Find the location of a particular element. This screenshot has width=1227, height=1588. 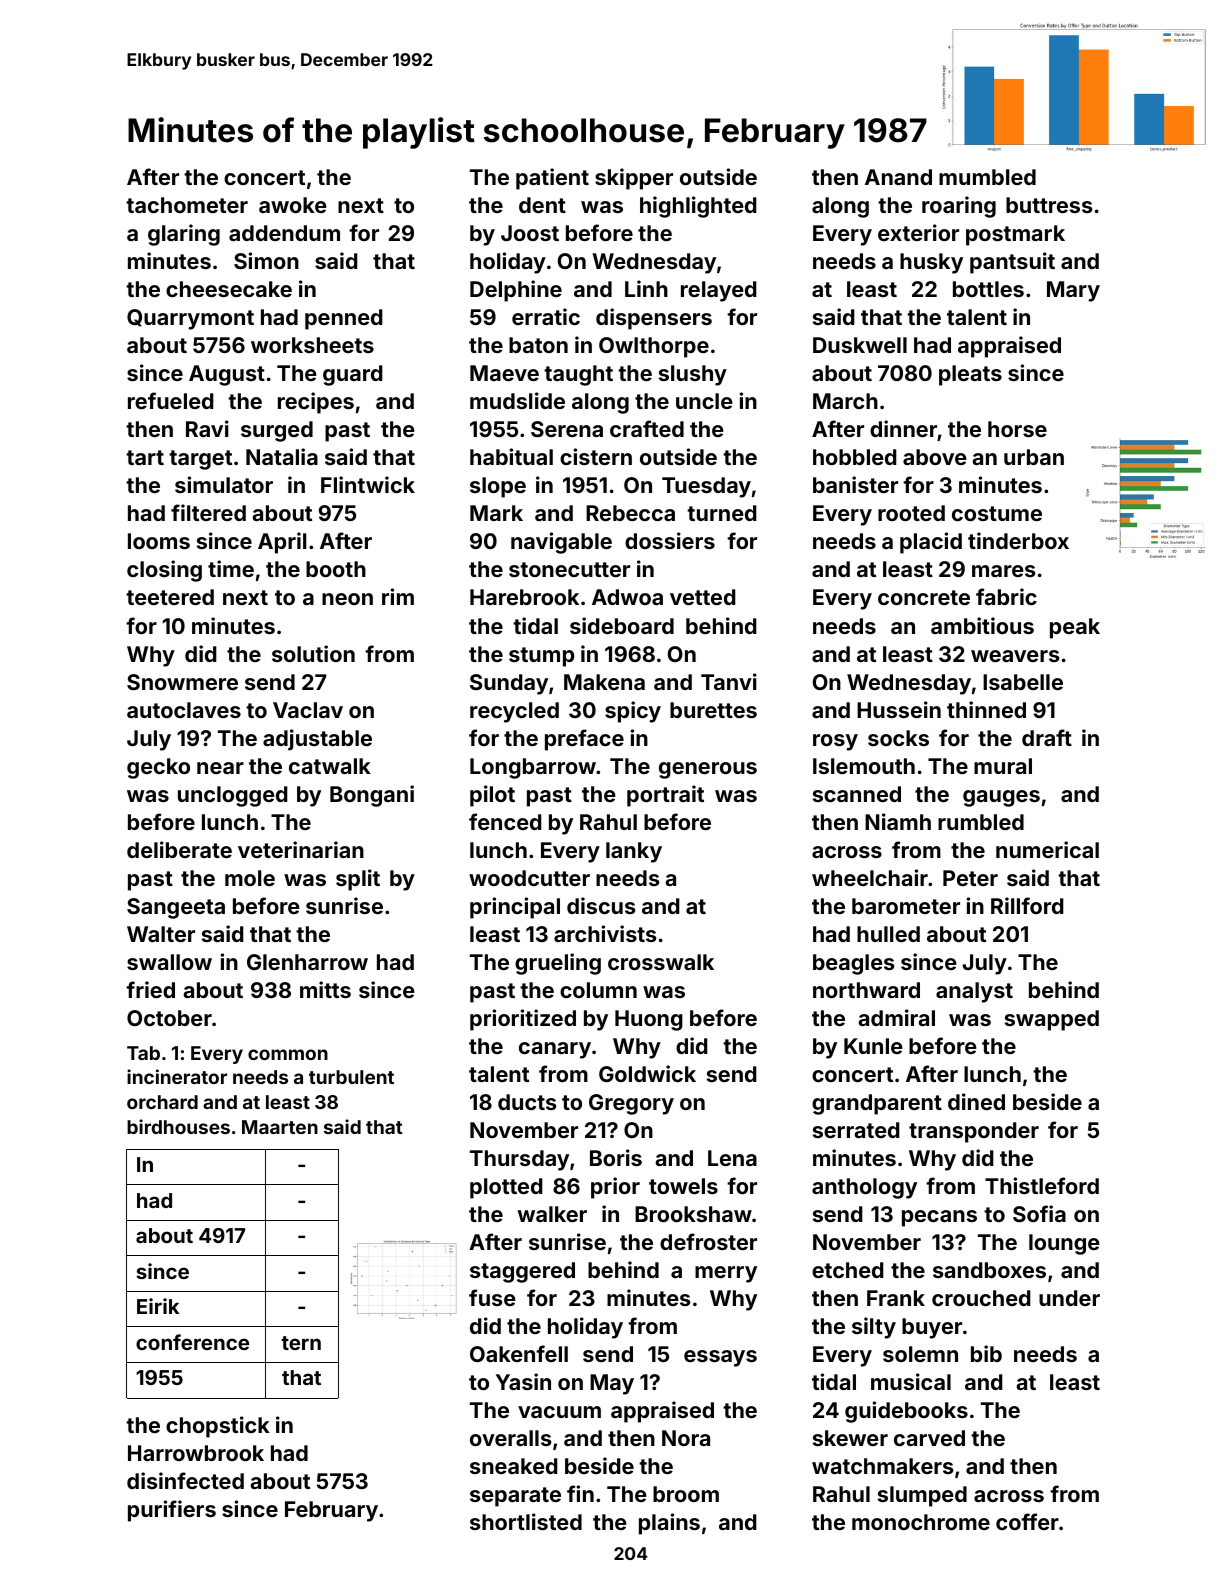

conference is located at coordinates (192, 1342).
